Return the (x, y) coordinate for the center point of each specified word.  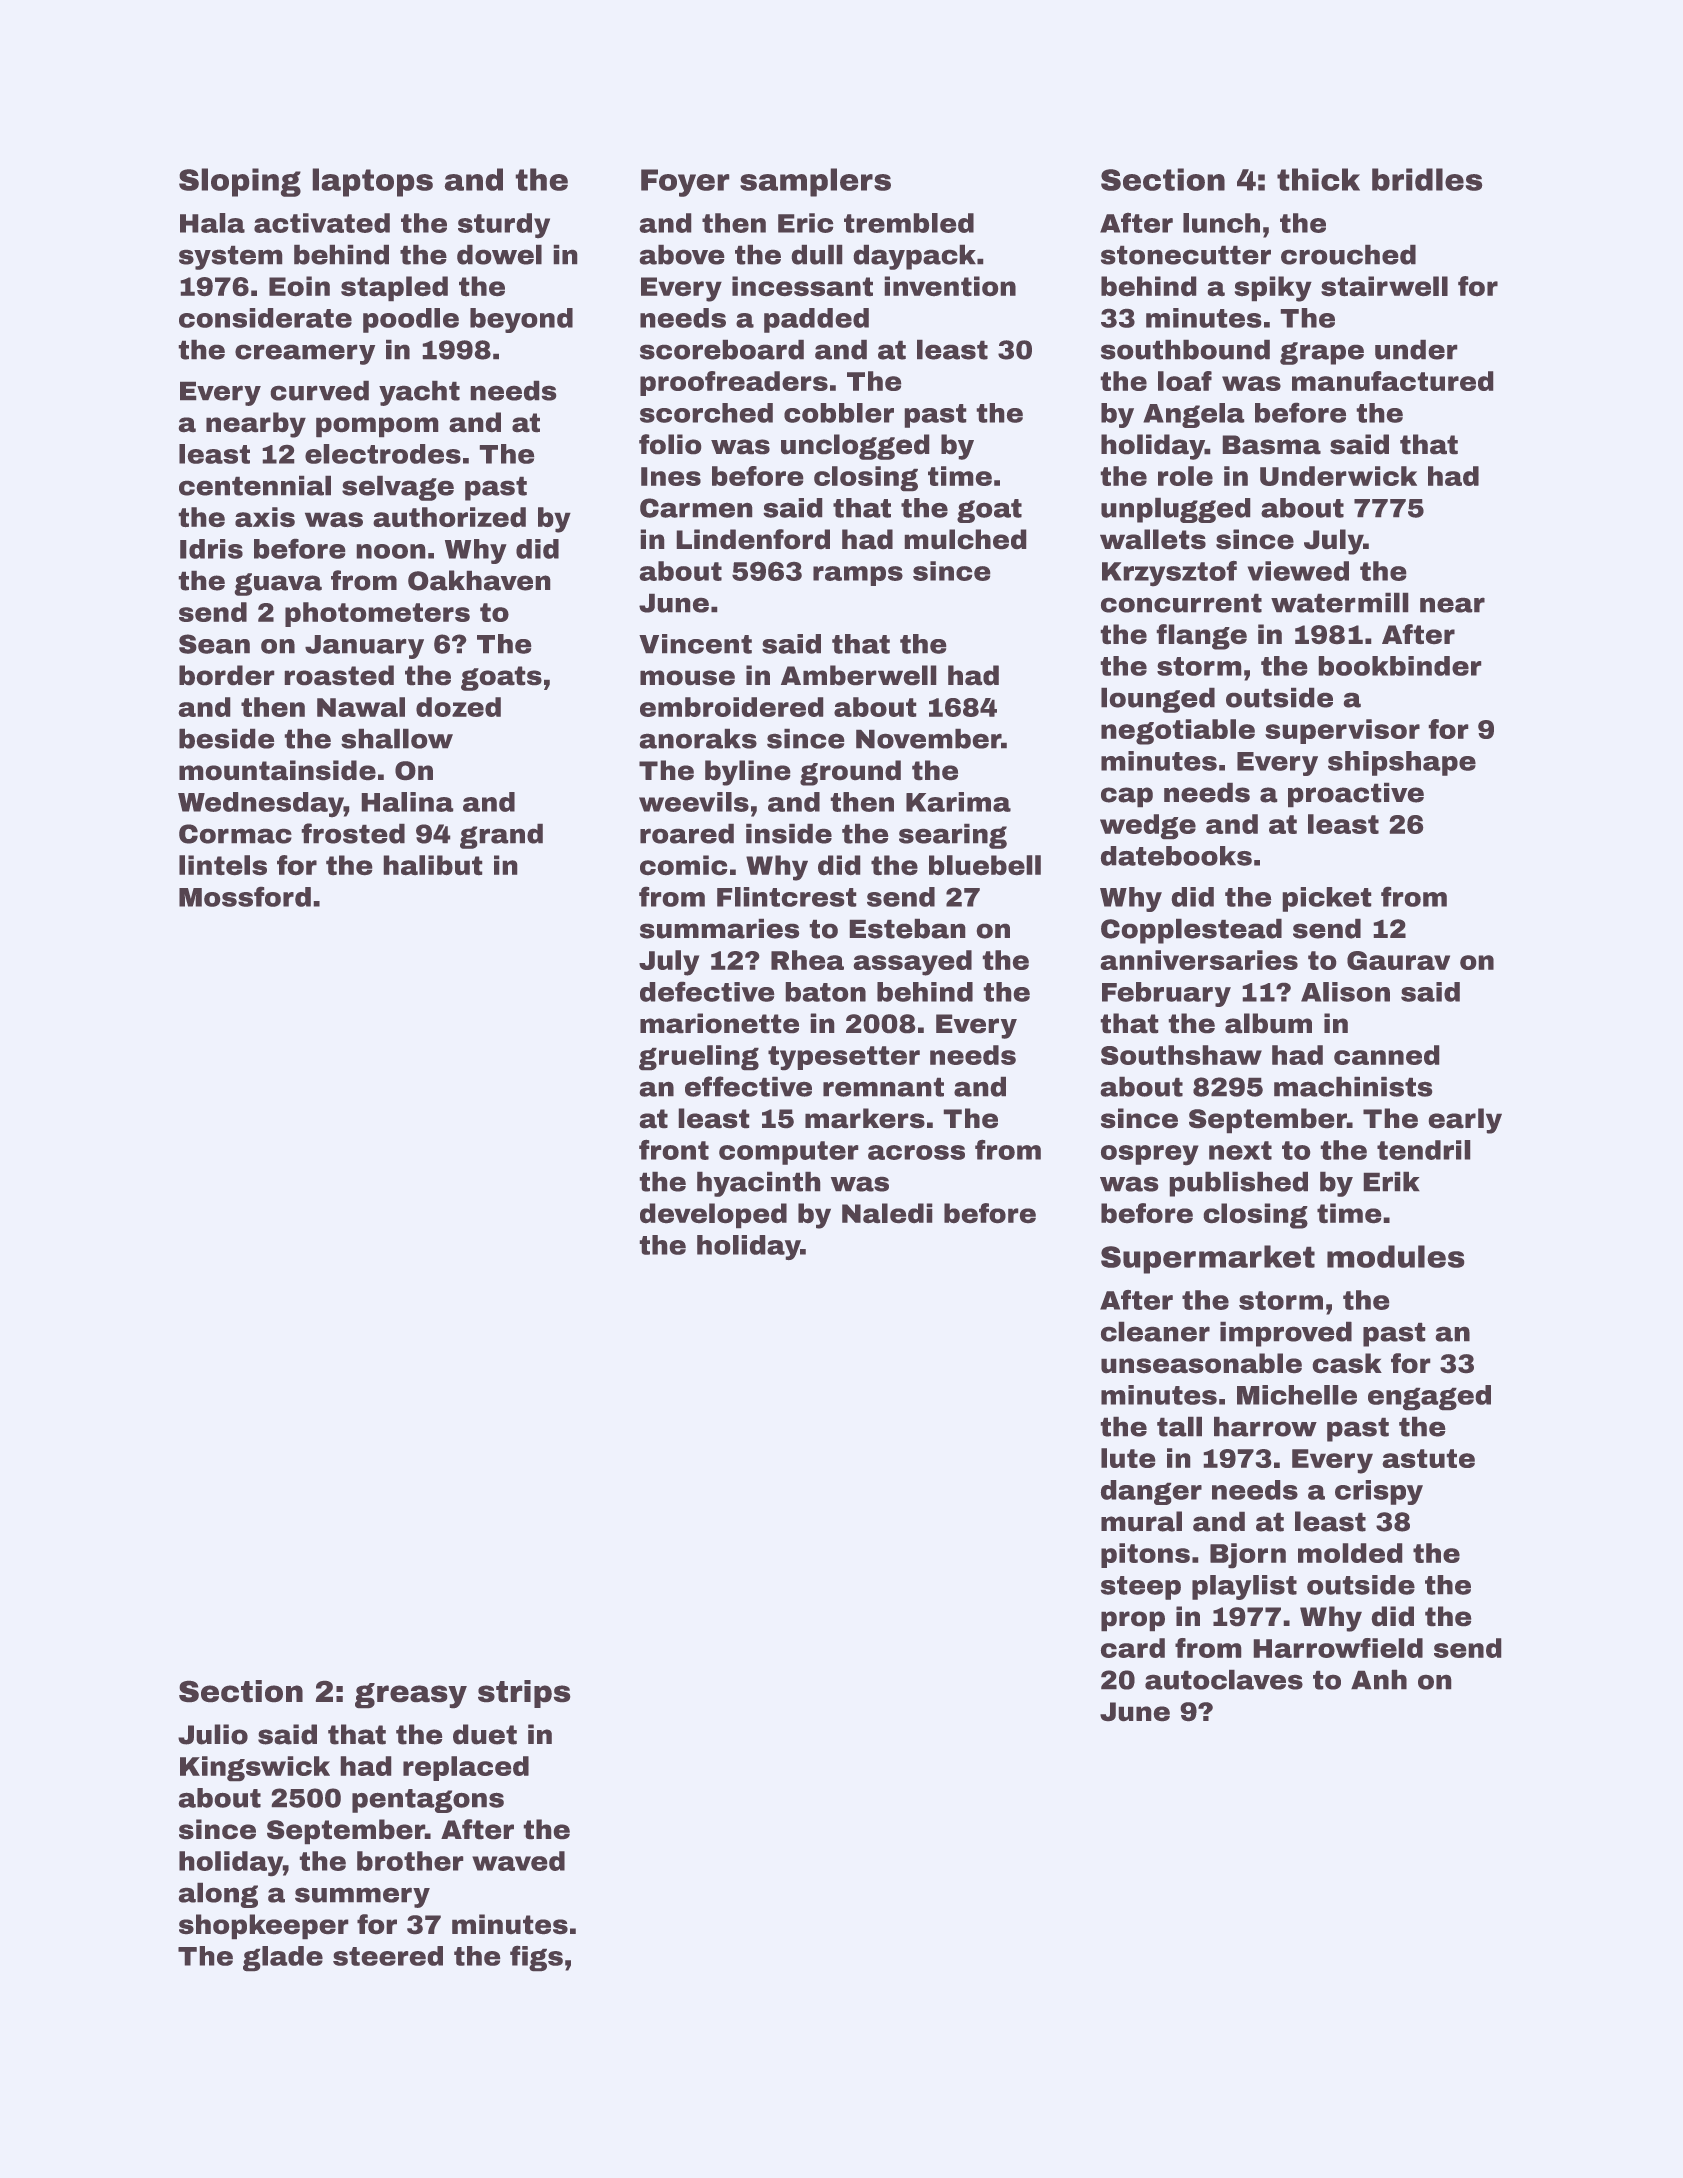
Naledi (887, 1213)
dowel (499, 254)
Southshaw (1181, 1055)
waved (518, 1861)
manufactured (1393, 381)
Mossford (245, 896)
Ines (671, 476)
